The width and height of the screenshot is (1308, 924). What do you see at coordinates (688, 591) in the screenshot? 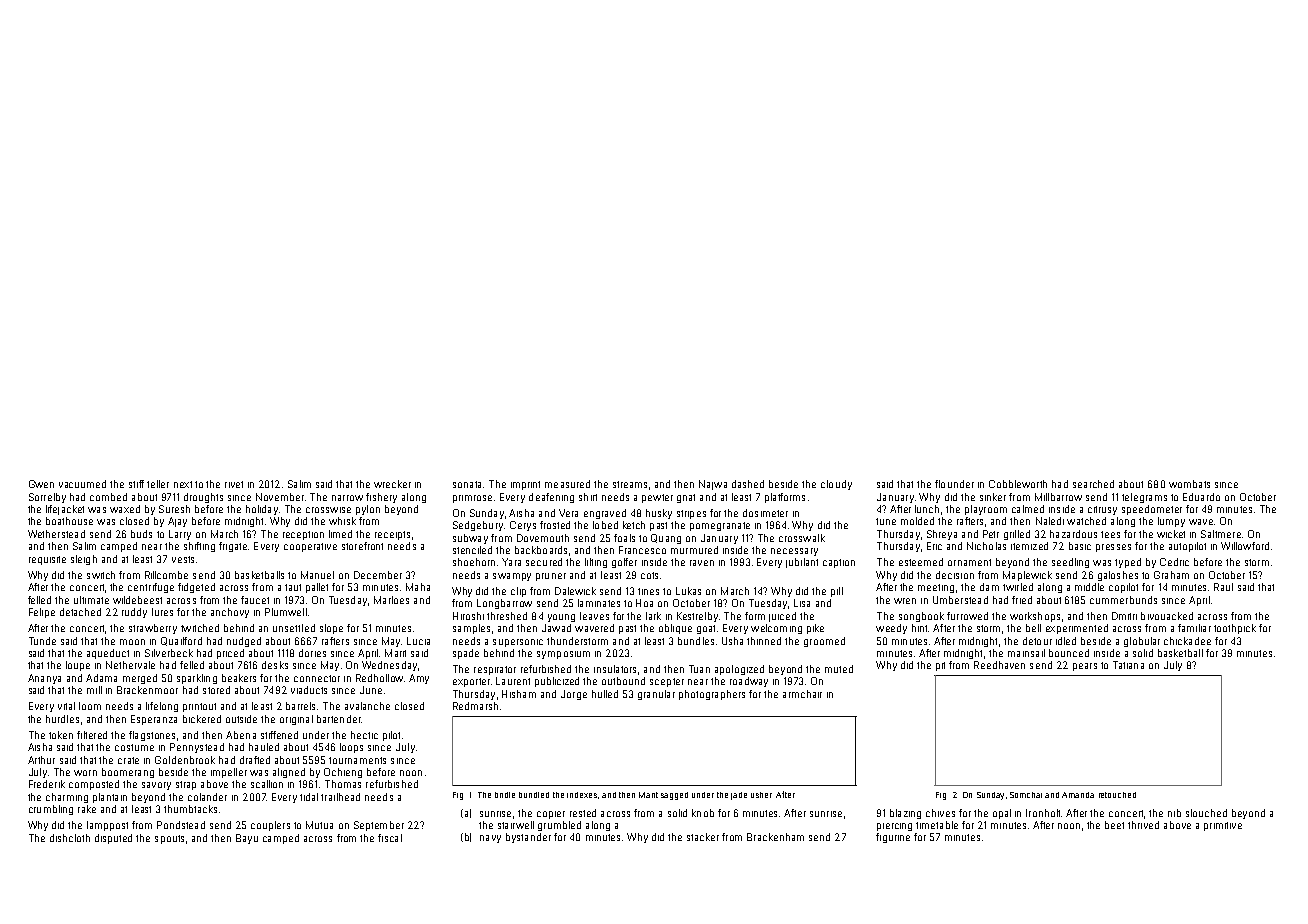
I see `Lukas` at bounding box center [688, 591].
